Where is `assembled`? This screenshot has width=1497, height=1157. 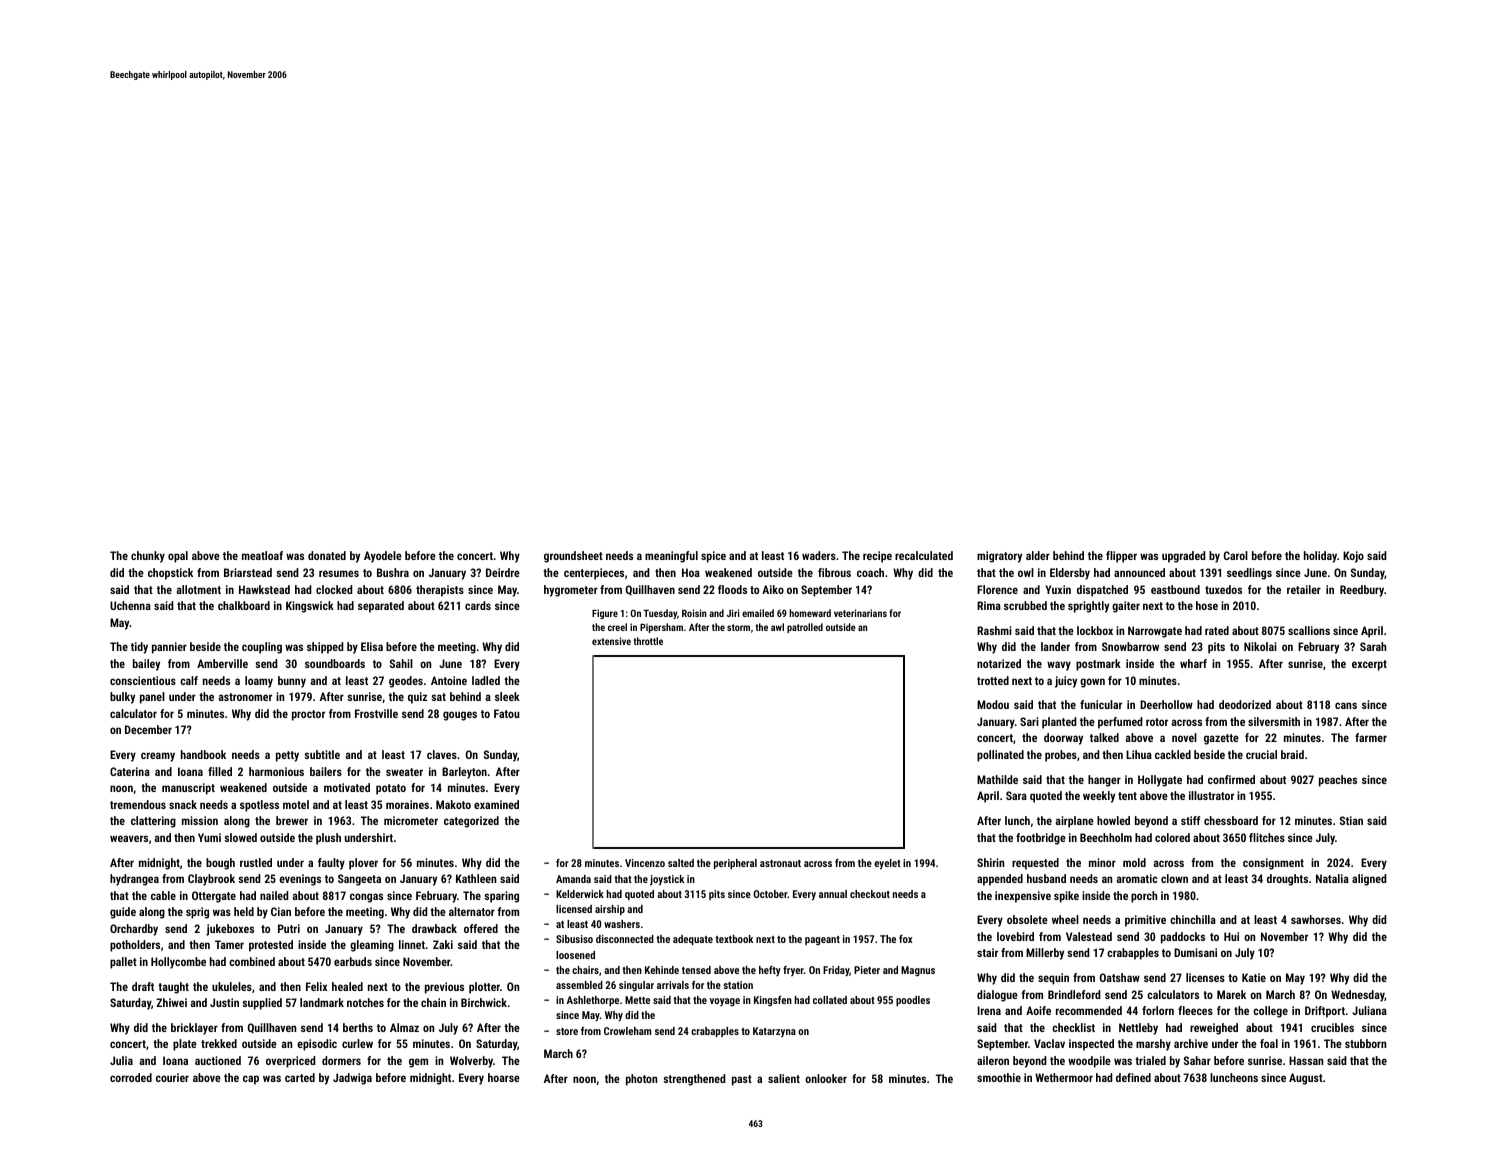 assembled is located at coordinates (579, 985).
